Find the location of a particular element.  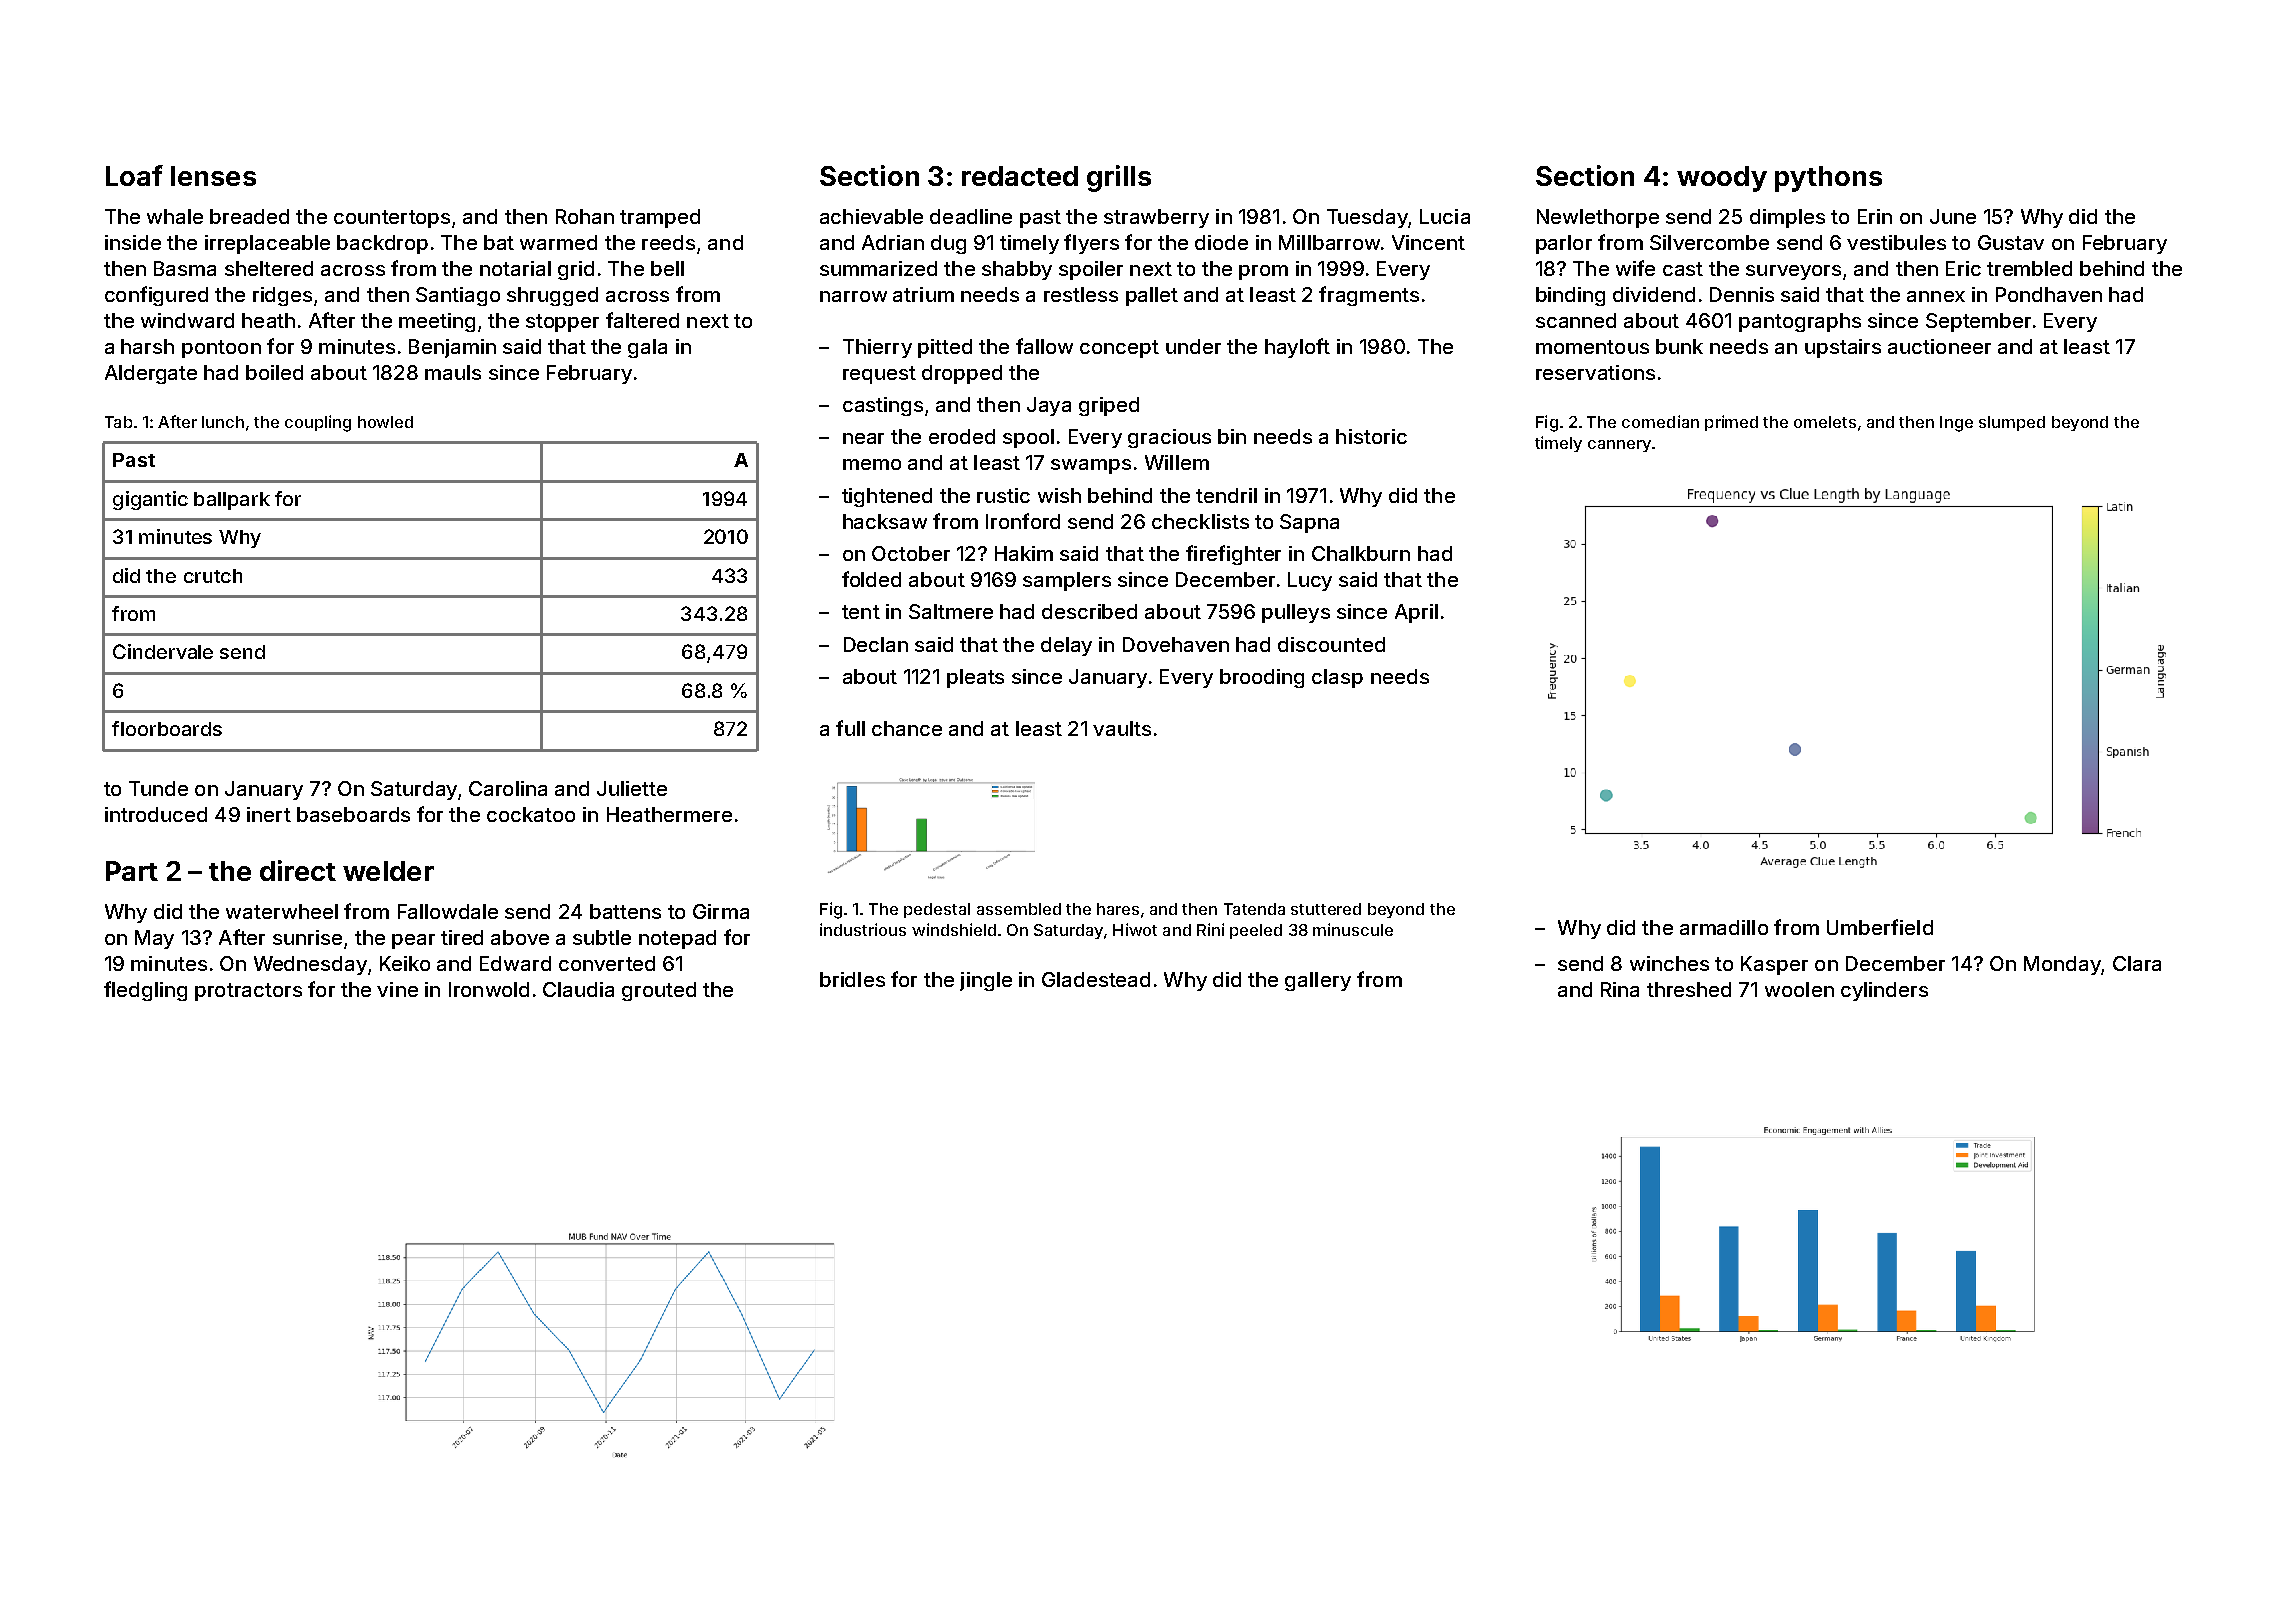

swamps is located at coordinates (1091, 466).
